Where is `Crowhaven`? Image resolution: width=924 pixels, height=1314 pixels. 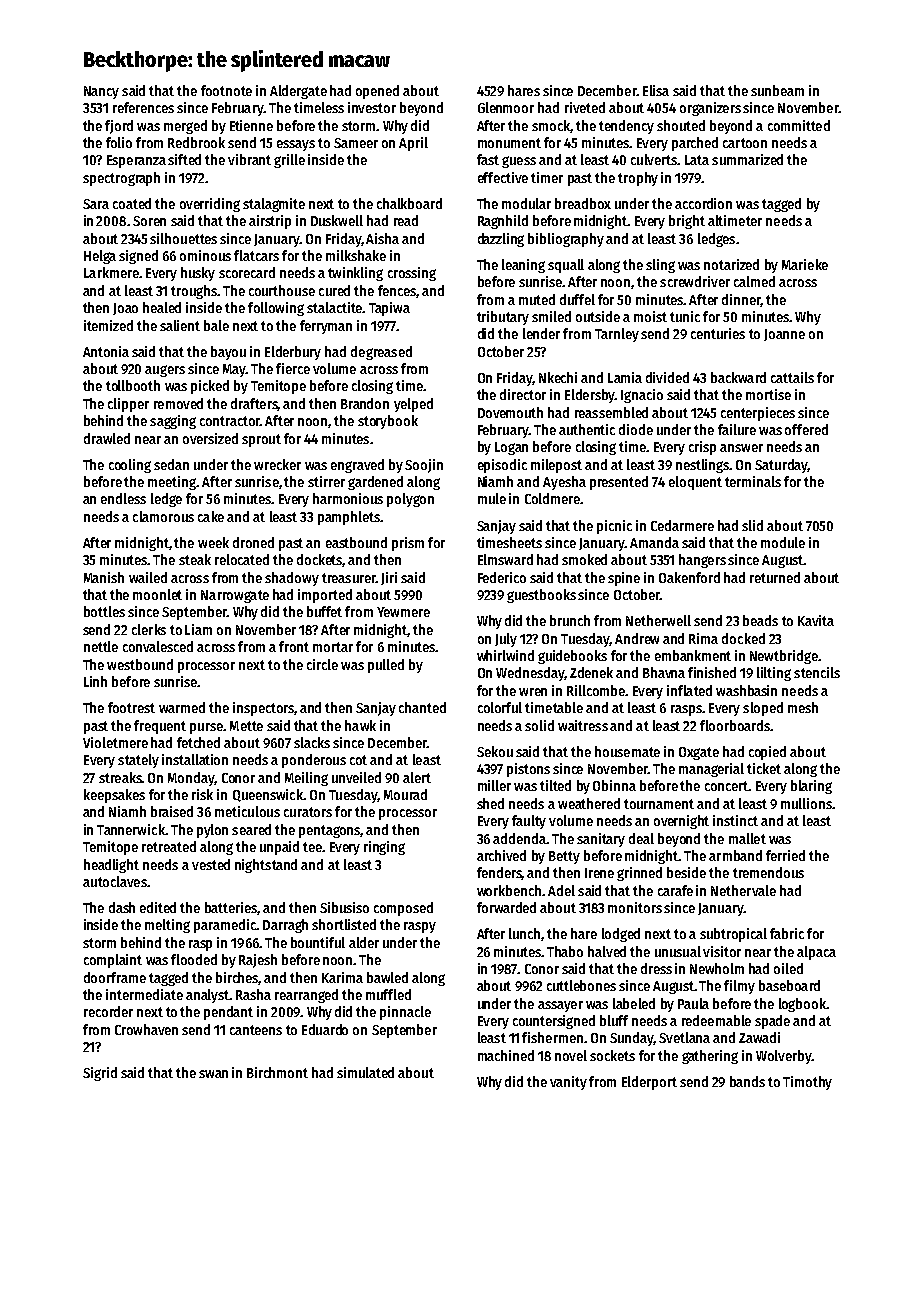
Crowhaven is located at coordinates (146, 1029).
